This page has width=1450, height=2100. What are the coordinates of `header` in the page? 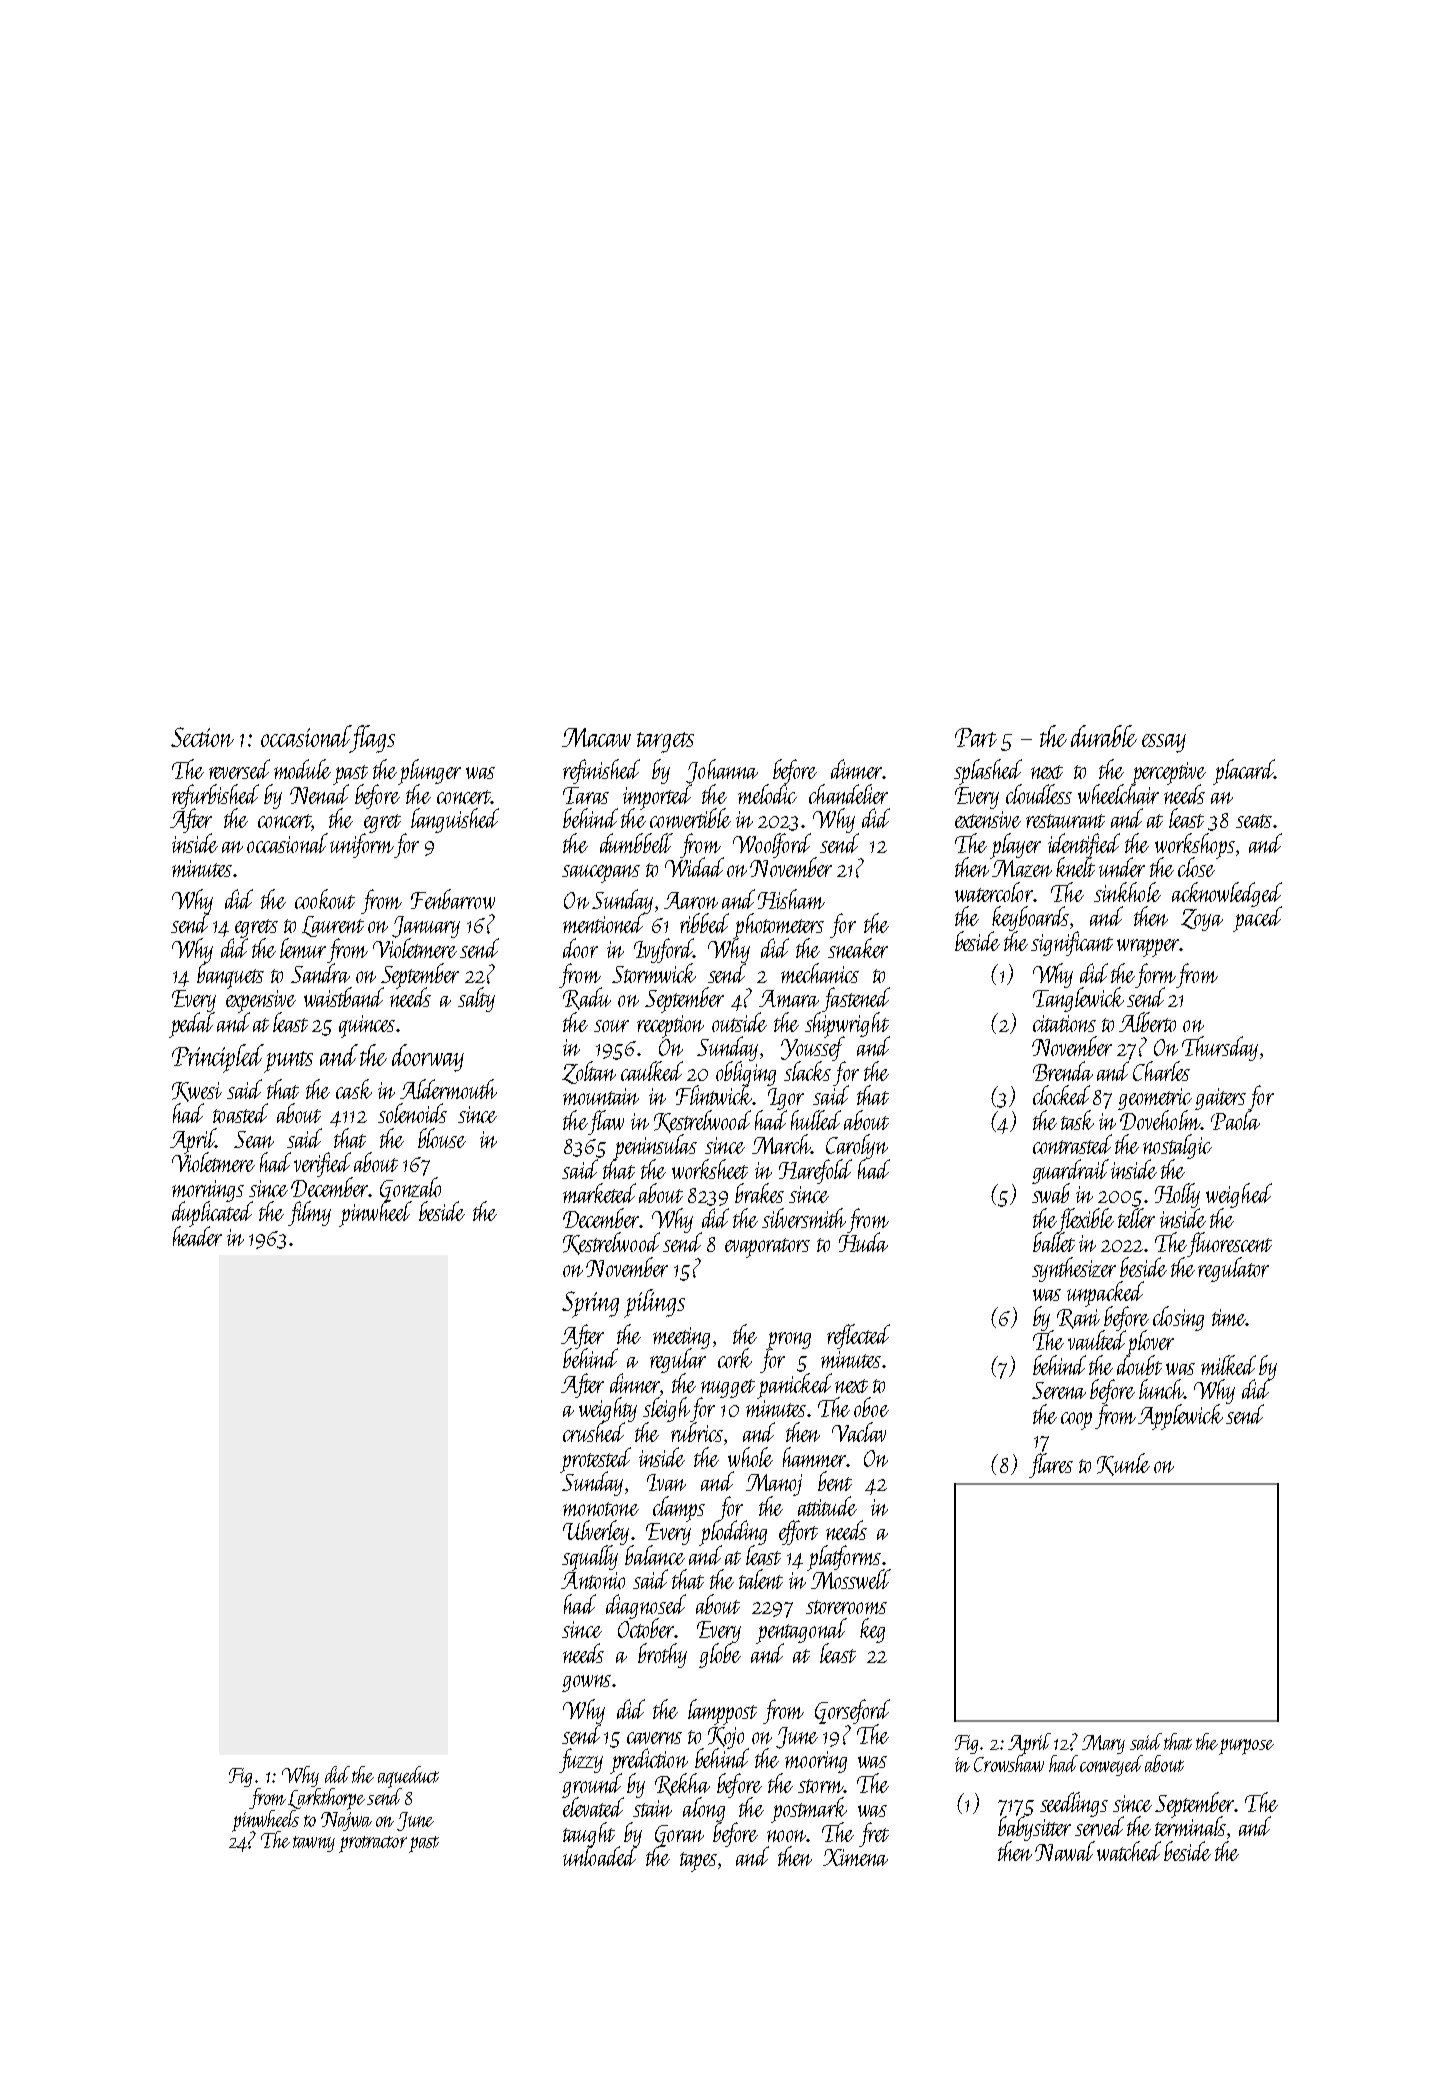 It's located at (197, 1236).
